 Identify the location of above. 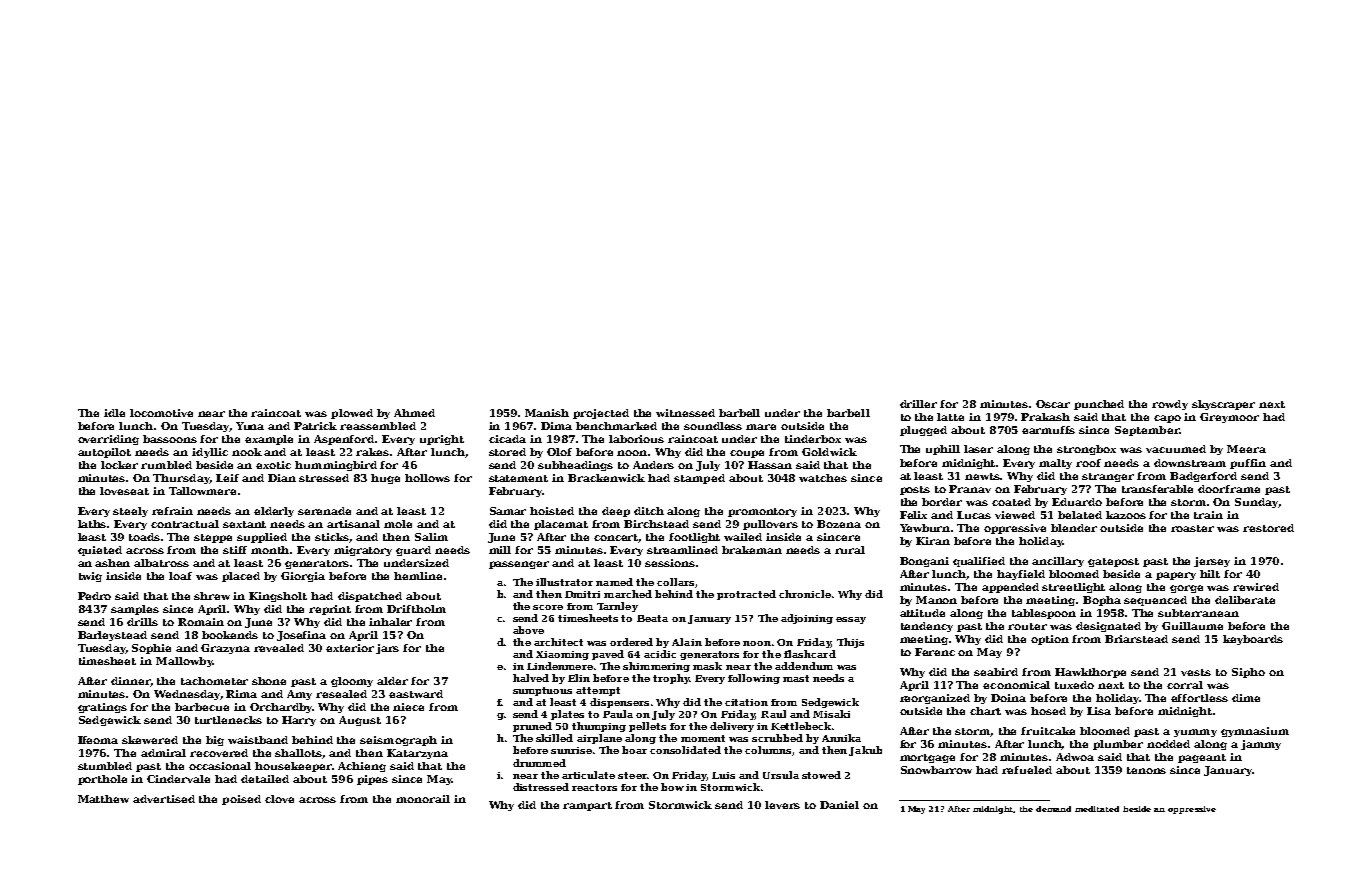
(528, 630).
